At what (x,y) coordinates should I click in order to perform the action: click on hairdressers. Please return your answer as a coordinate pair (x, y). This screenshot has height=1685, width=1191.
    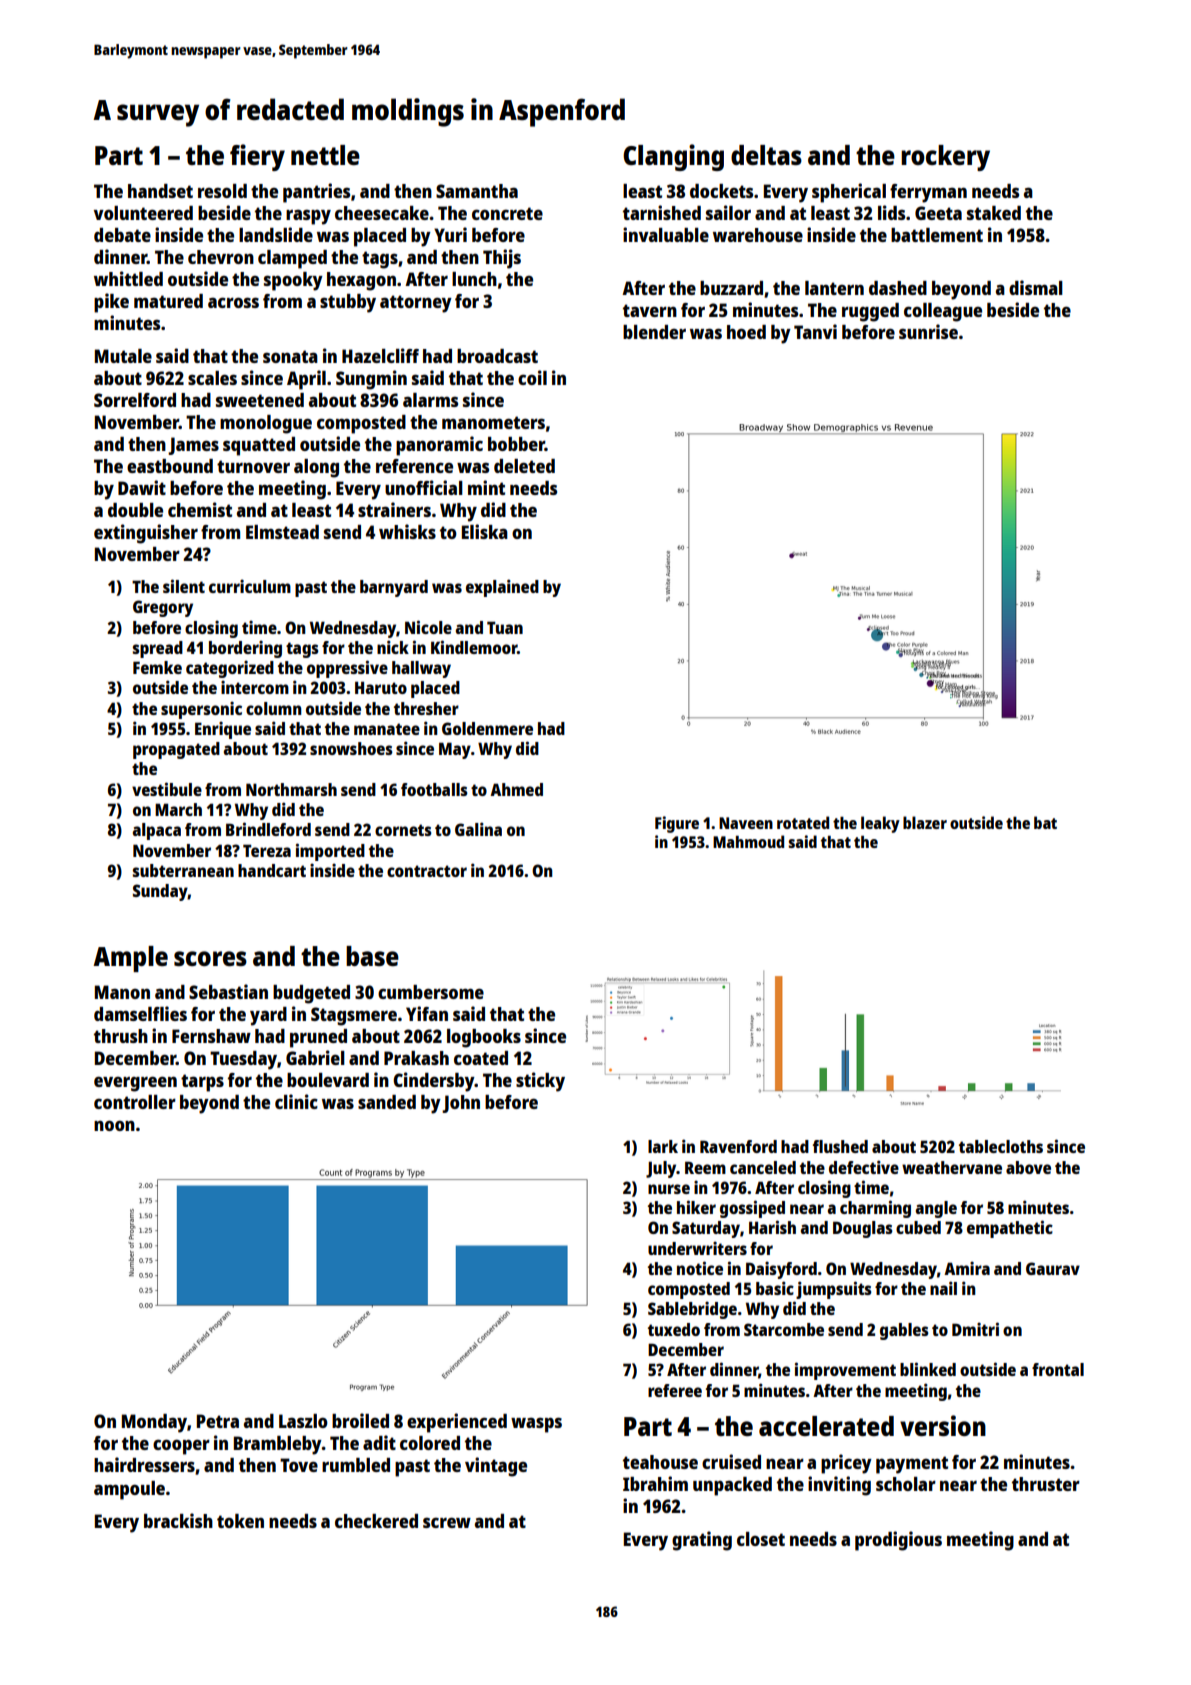
    Looking at the image, I should click on (144, 1464).
